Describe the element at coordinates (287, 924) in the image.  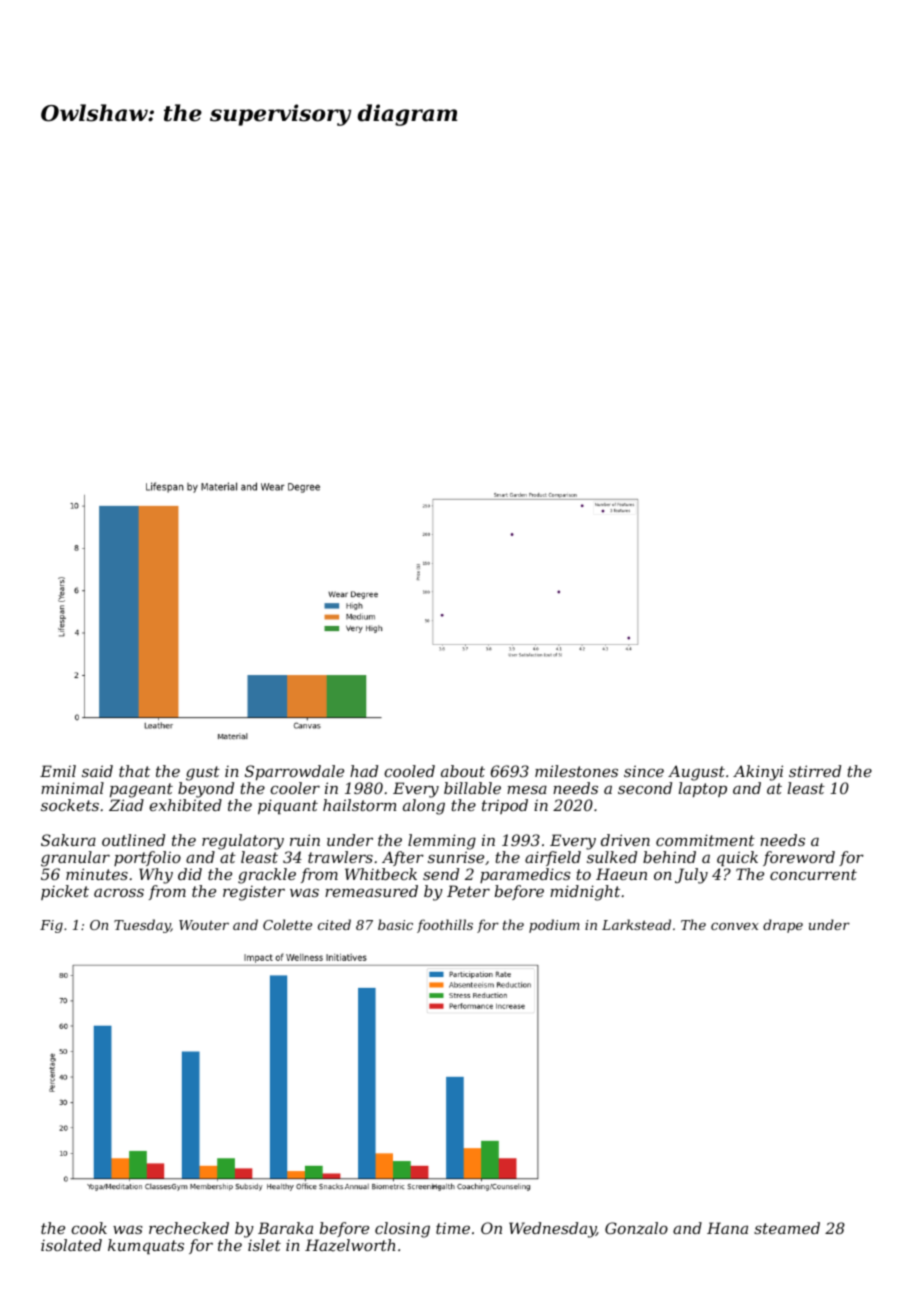
I see `Colette` at that location.
